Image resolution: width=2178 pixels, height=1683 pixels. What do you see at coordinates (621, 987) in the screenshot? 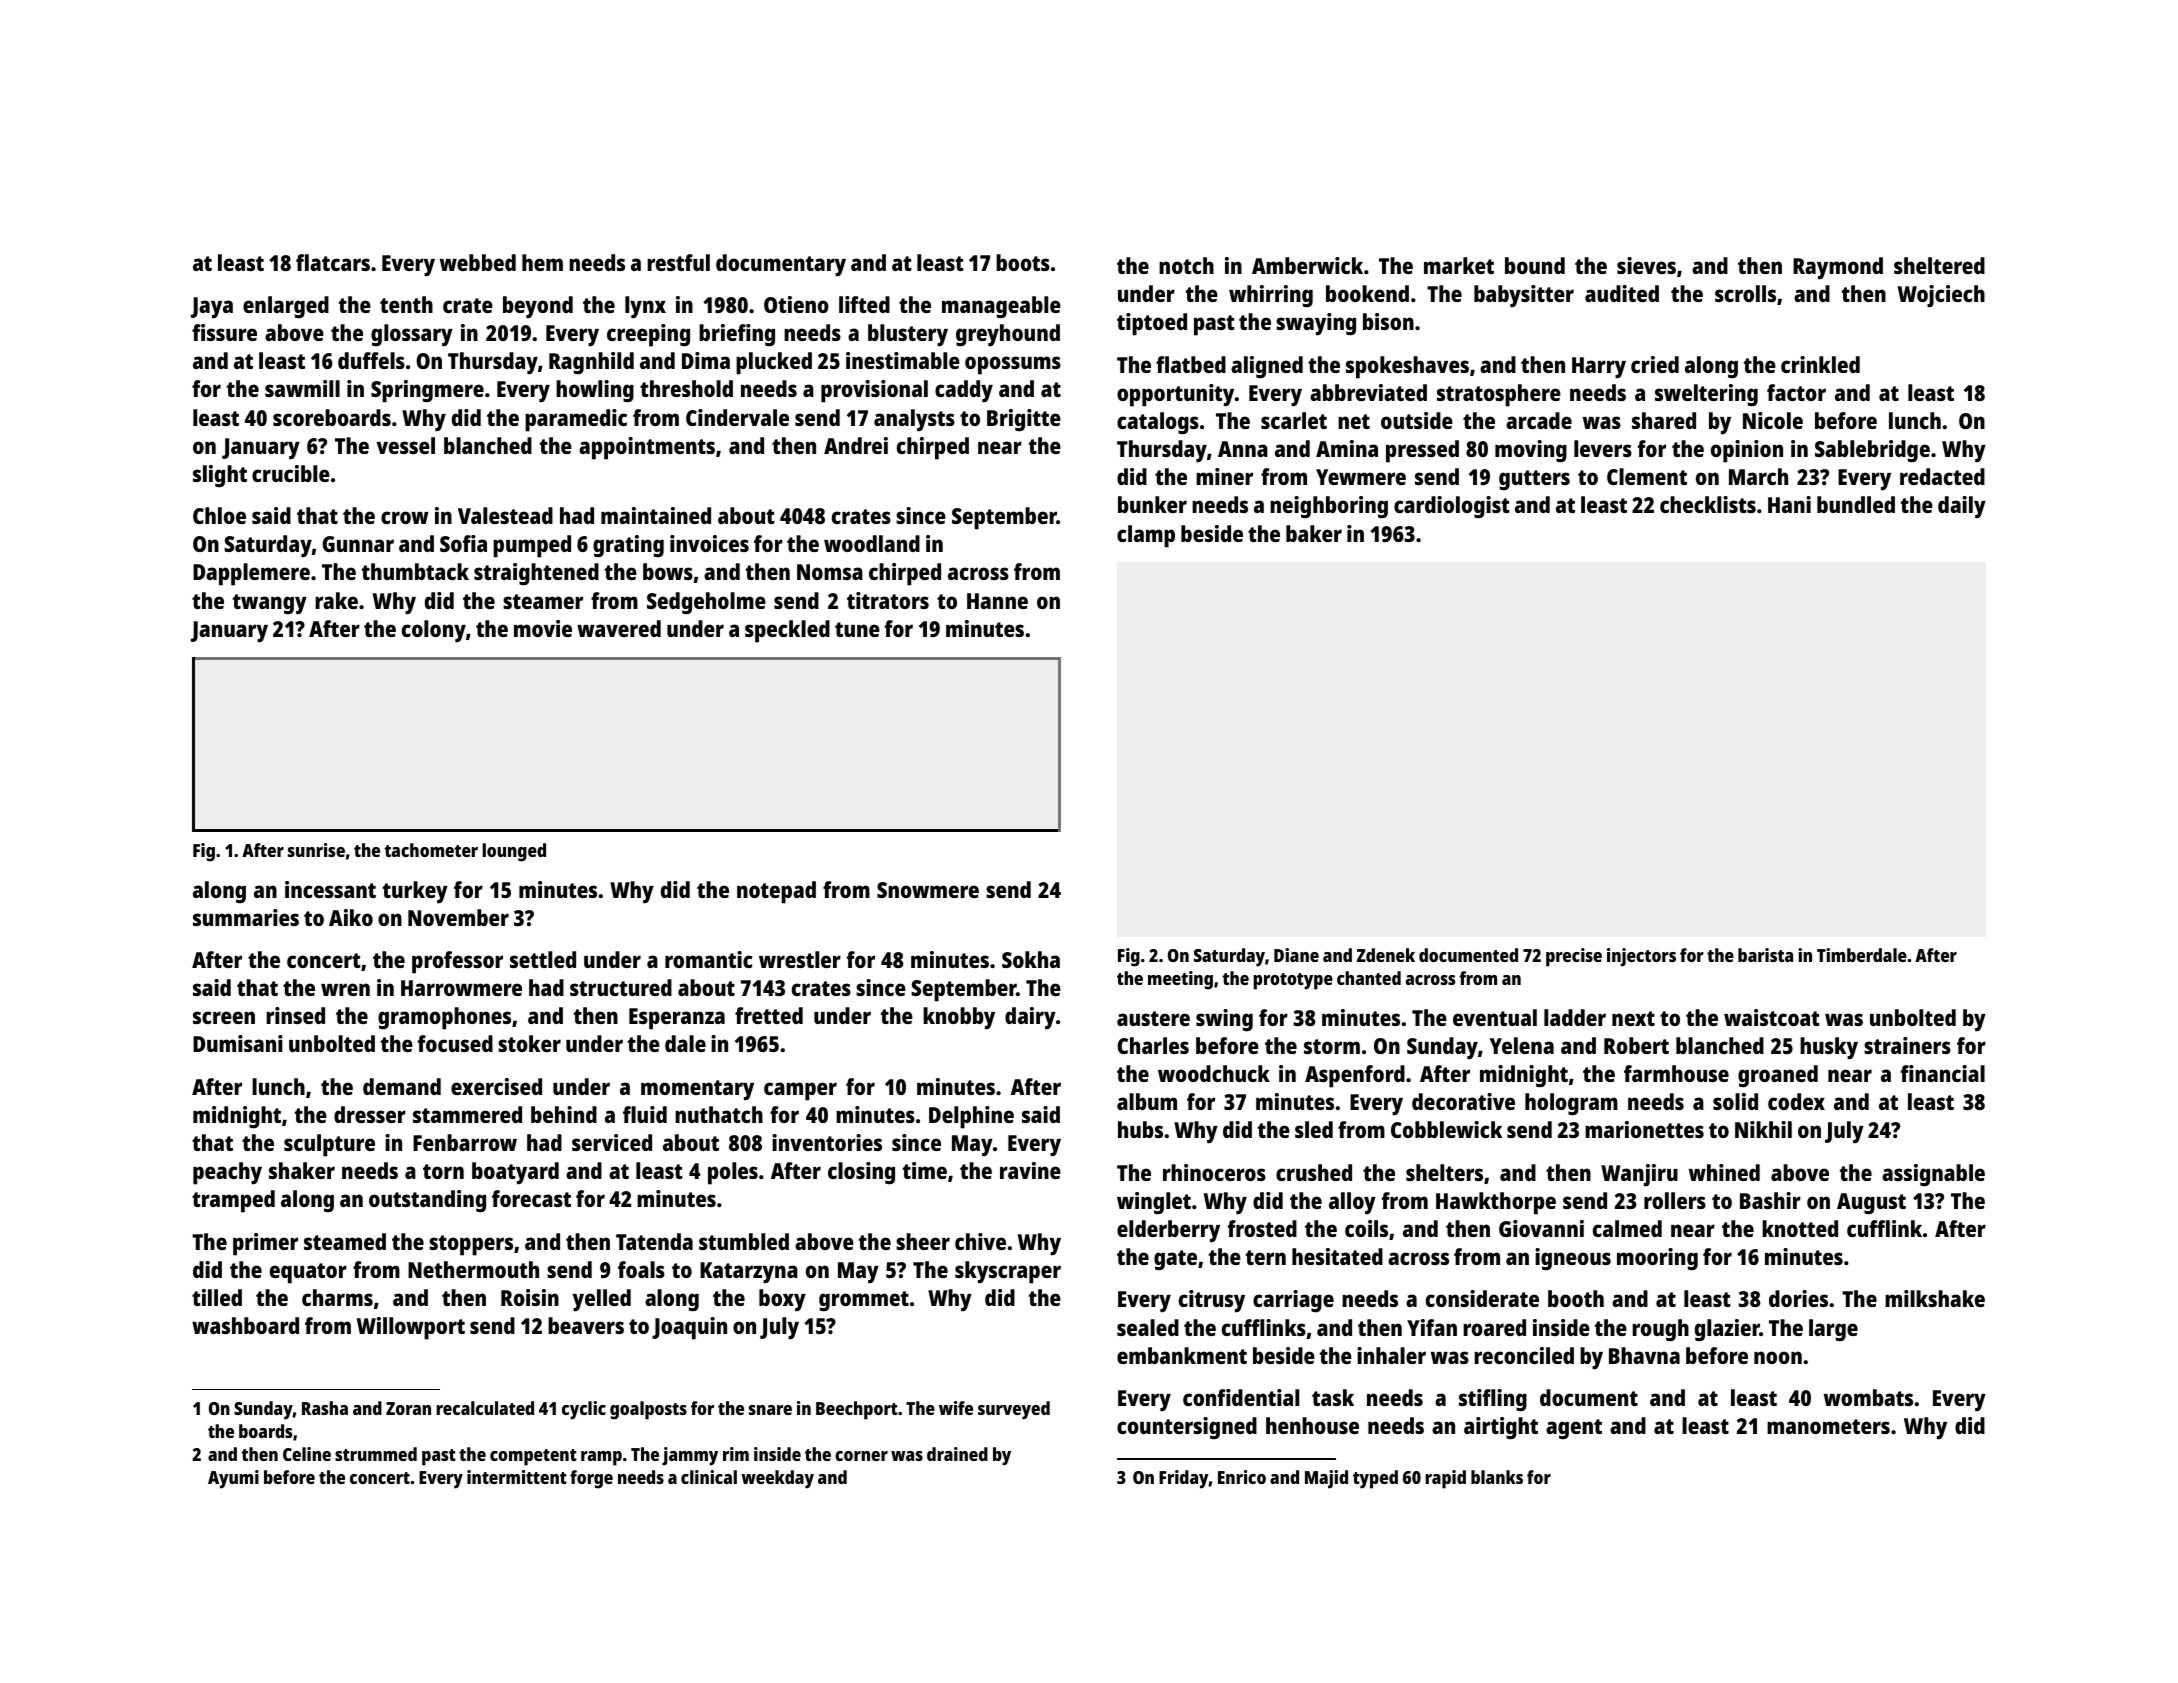
I see `structured` at bounding box center [621, 987].
